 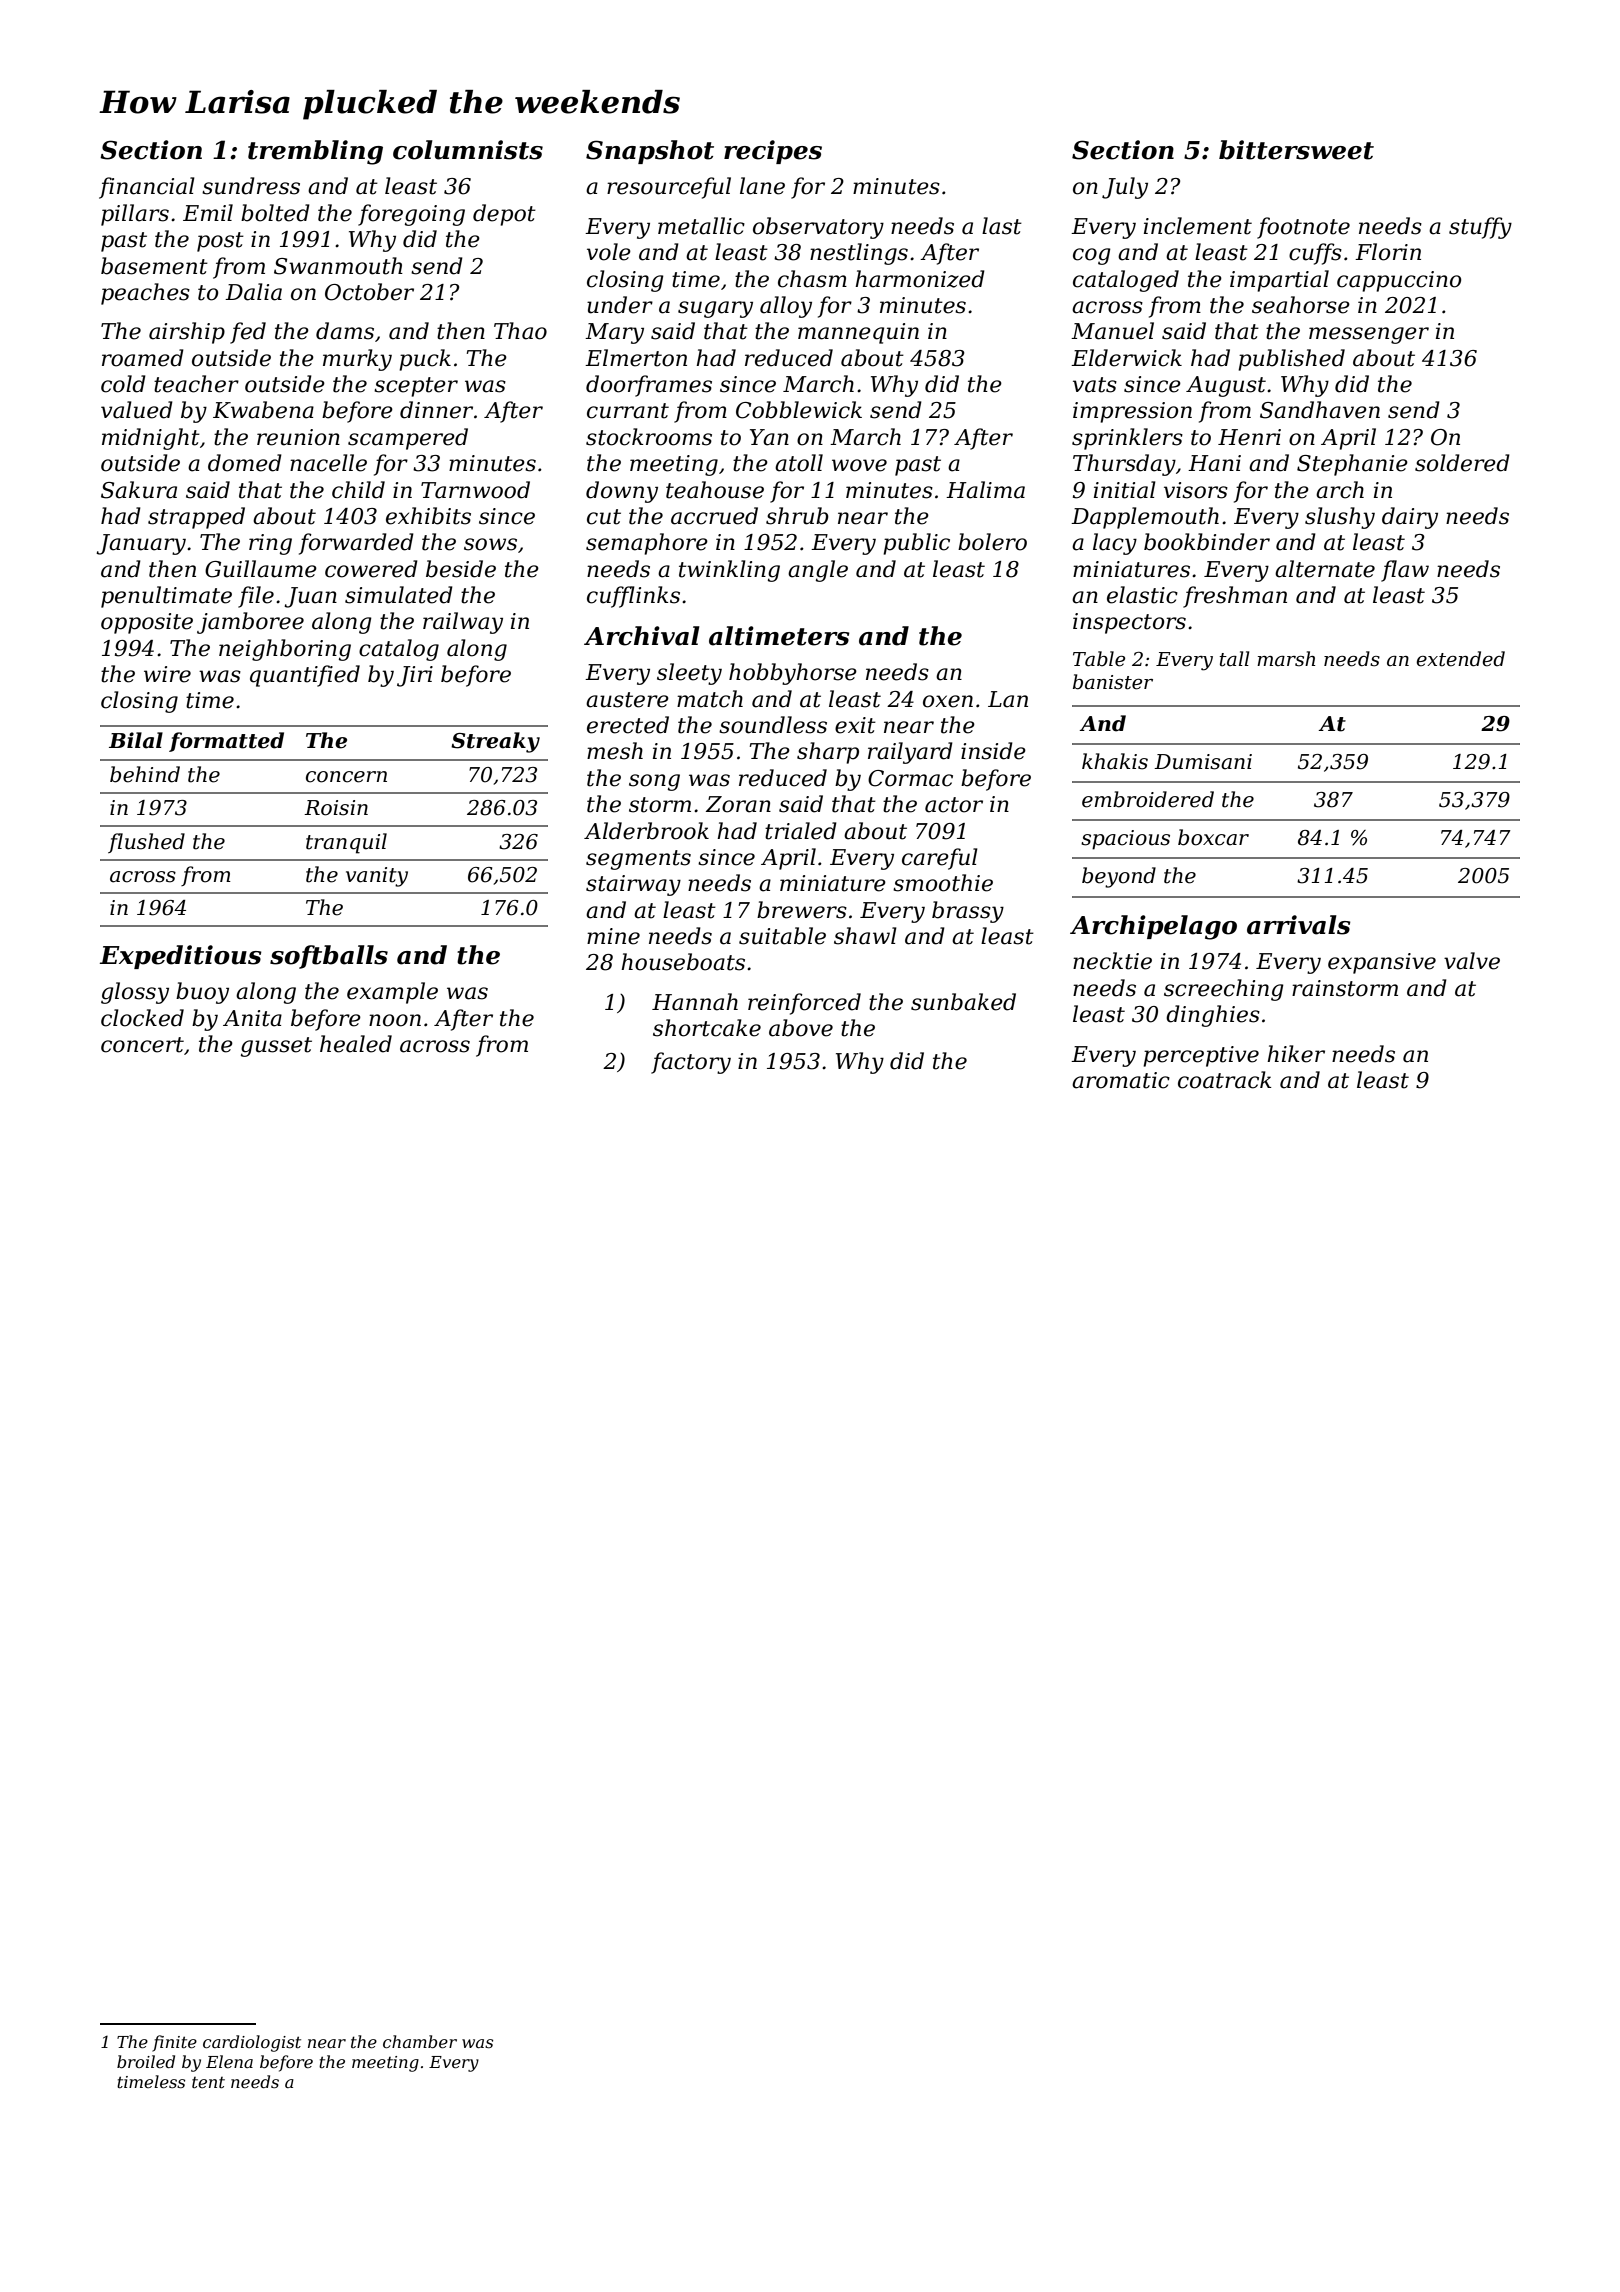 What do you see at coordinates (147, 623) in the page?
I see `opposite` at bounding box center [147, 623].
